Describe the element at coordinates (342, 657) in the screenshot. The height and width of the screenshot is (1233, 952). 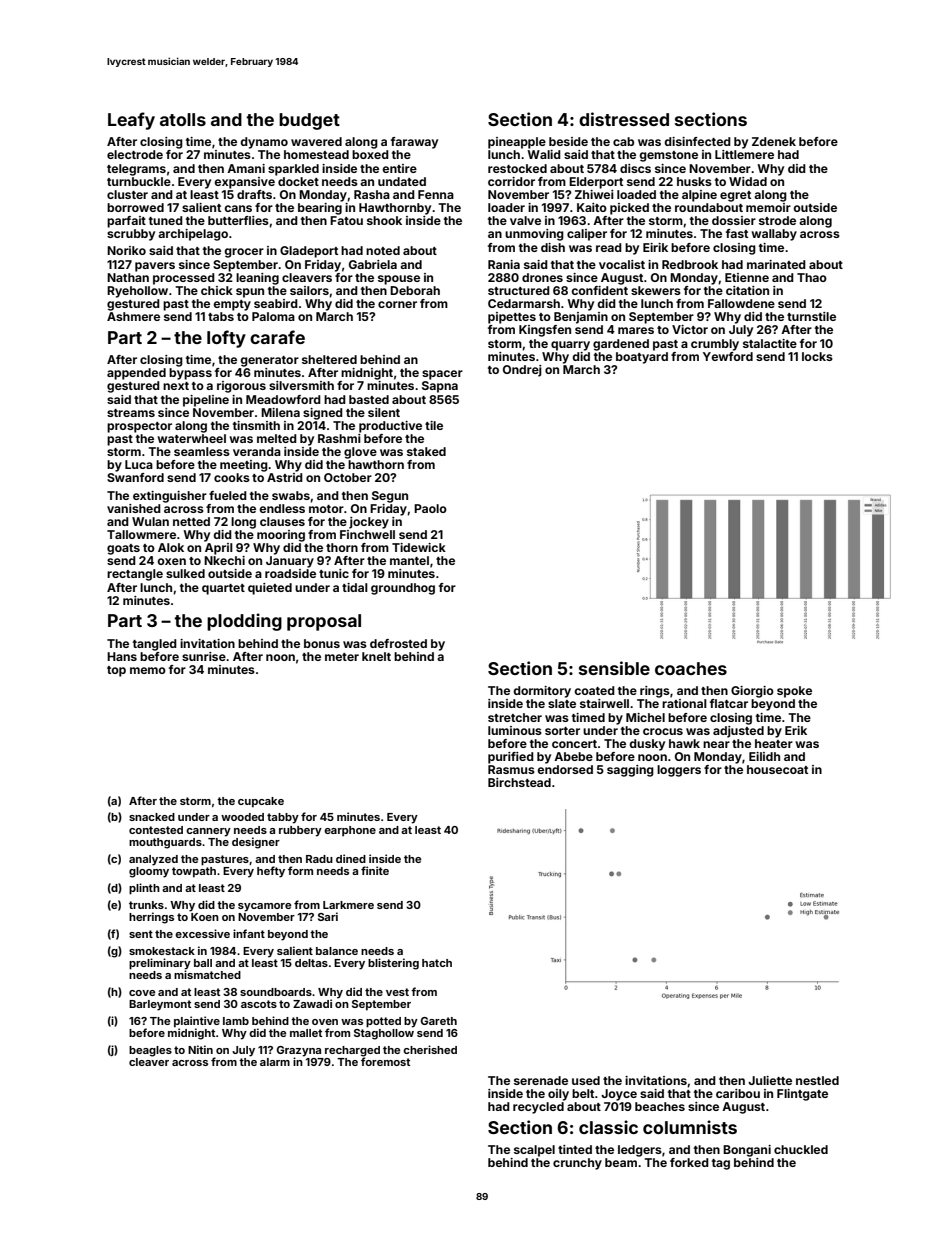
I see `meter` at that location.
